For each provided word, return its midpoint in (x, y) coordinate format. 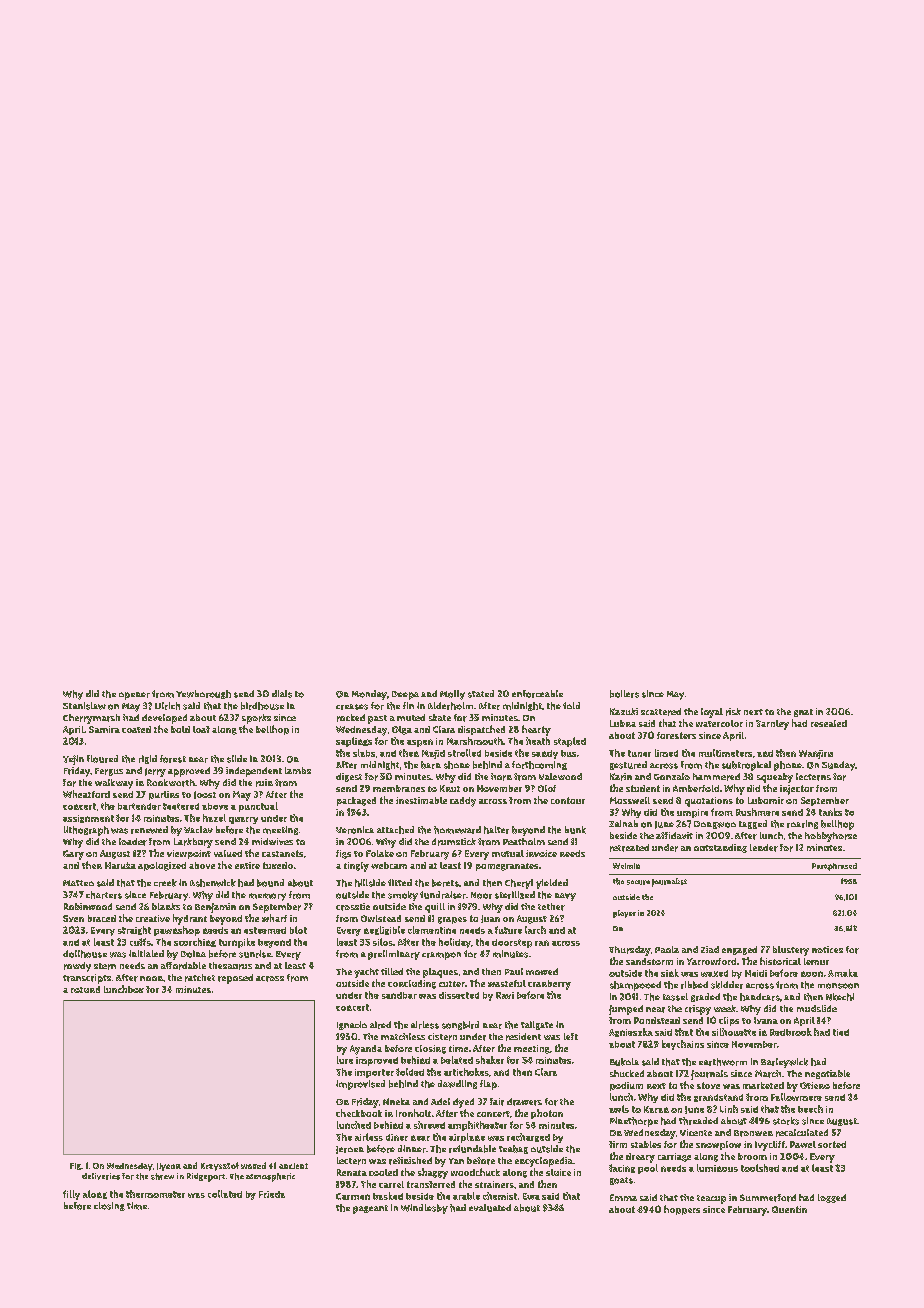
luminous (717, 1168)
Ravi (505, 995)
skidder (727, 985)
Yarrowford (711, 961)
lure (345, 1060)
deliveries (101, 1176)
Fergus (109, 772)
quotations (709, 802)
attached (395, 830)
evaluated (490, 1208)
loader (133, 842)
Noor (481, 895)
